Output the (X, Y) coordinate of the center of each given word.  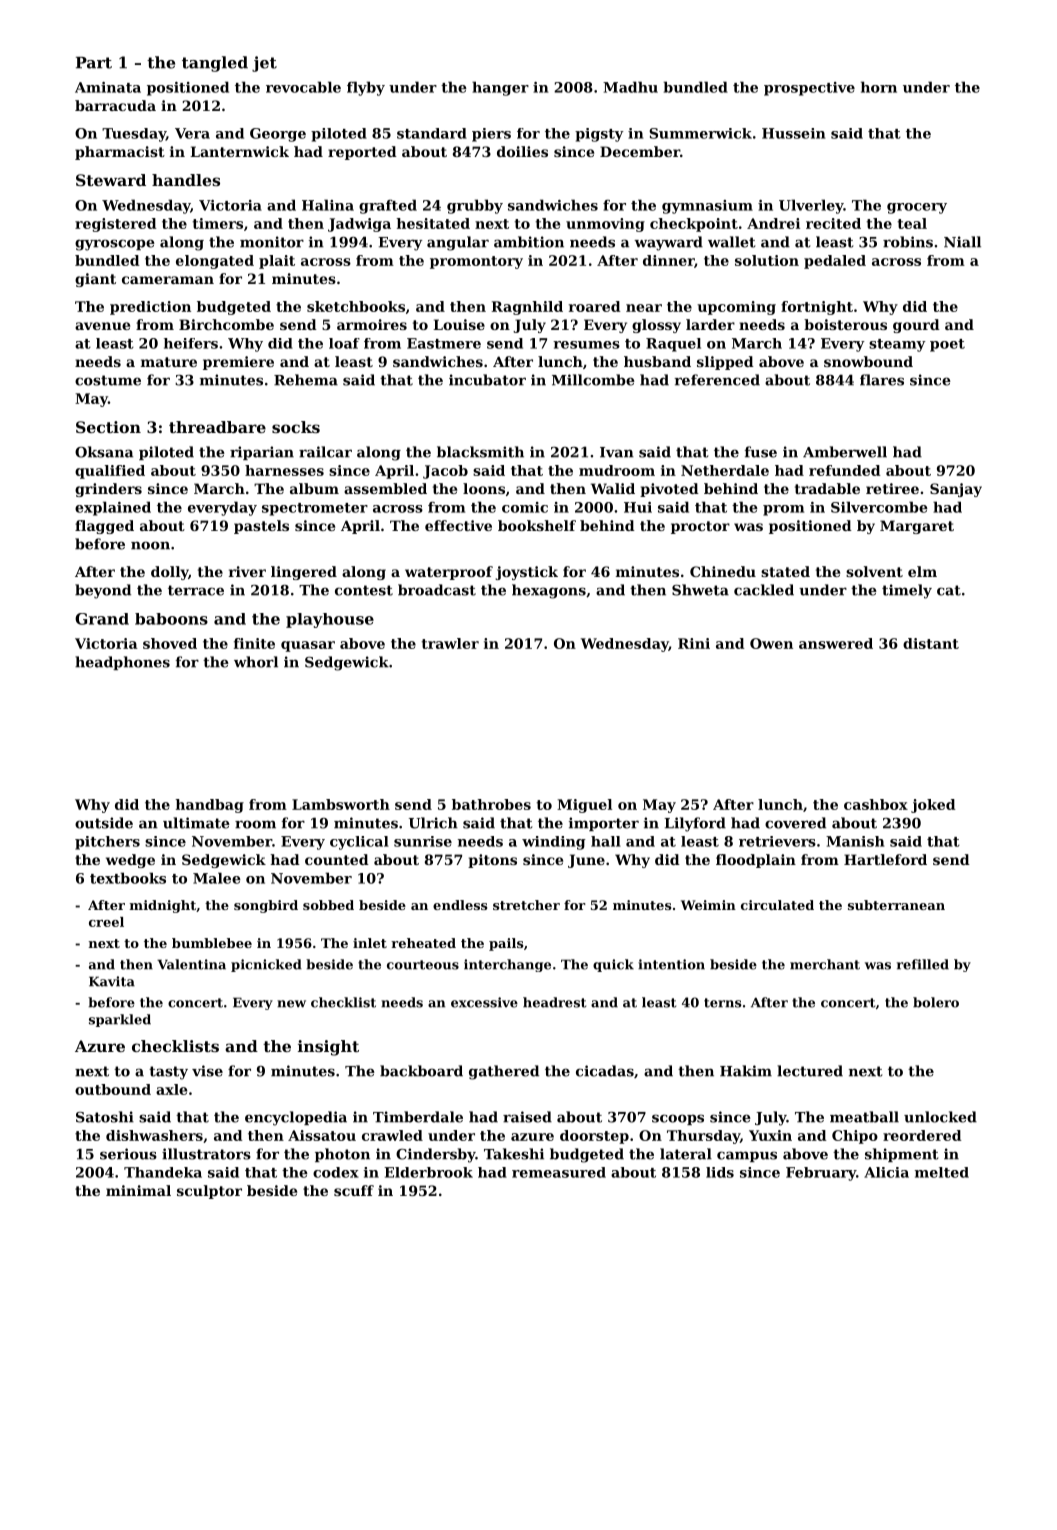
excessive (484, 1002)
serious (128, 1154)
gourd (916, 326)
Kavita (112, 981)
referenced (717, 380)
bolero (936, 1002)
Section (108, 427)
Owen (771, 643)
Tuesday (134, 135)
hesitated (433, 223)
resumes (586, 345)
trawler (450, 643)
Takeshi (514, 1154)
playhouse (330, 620)
